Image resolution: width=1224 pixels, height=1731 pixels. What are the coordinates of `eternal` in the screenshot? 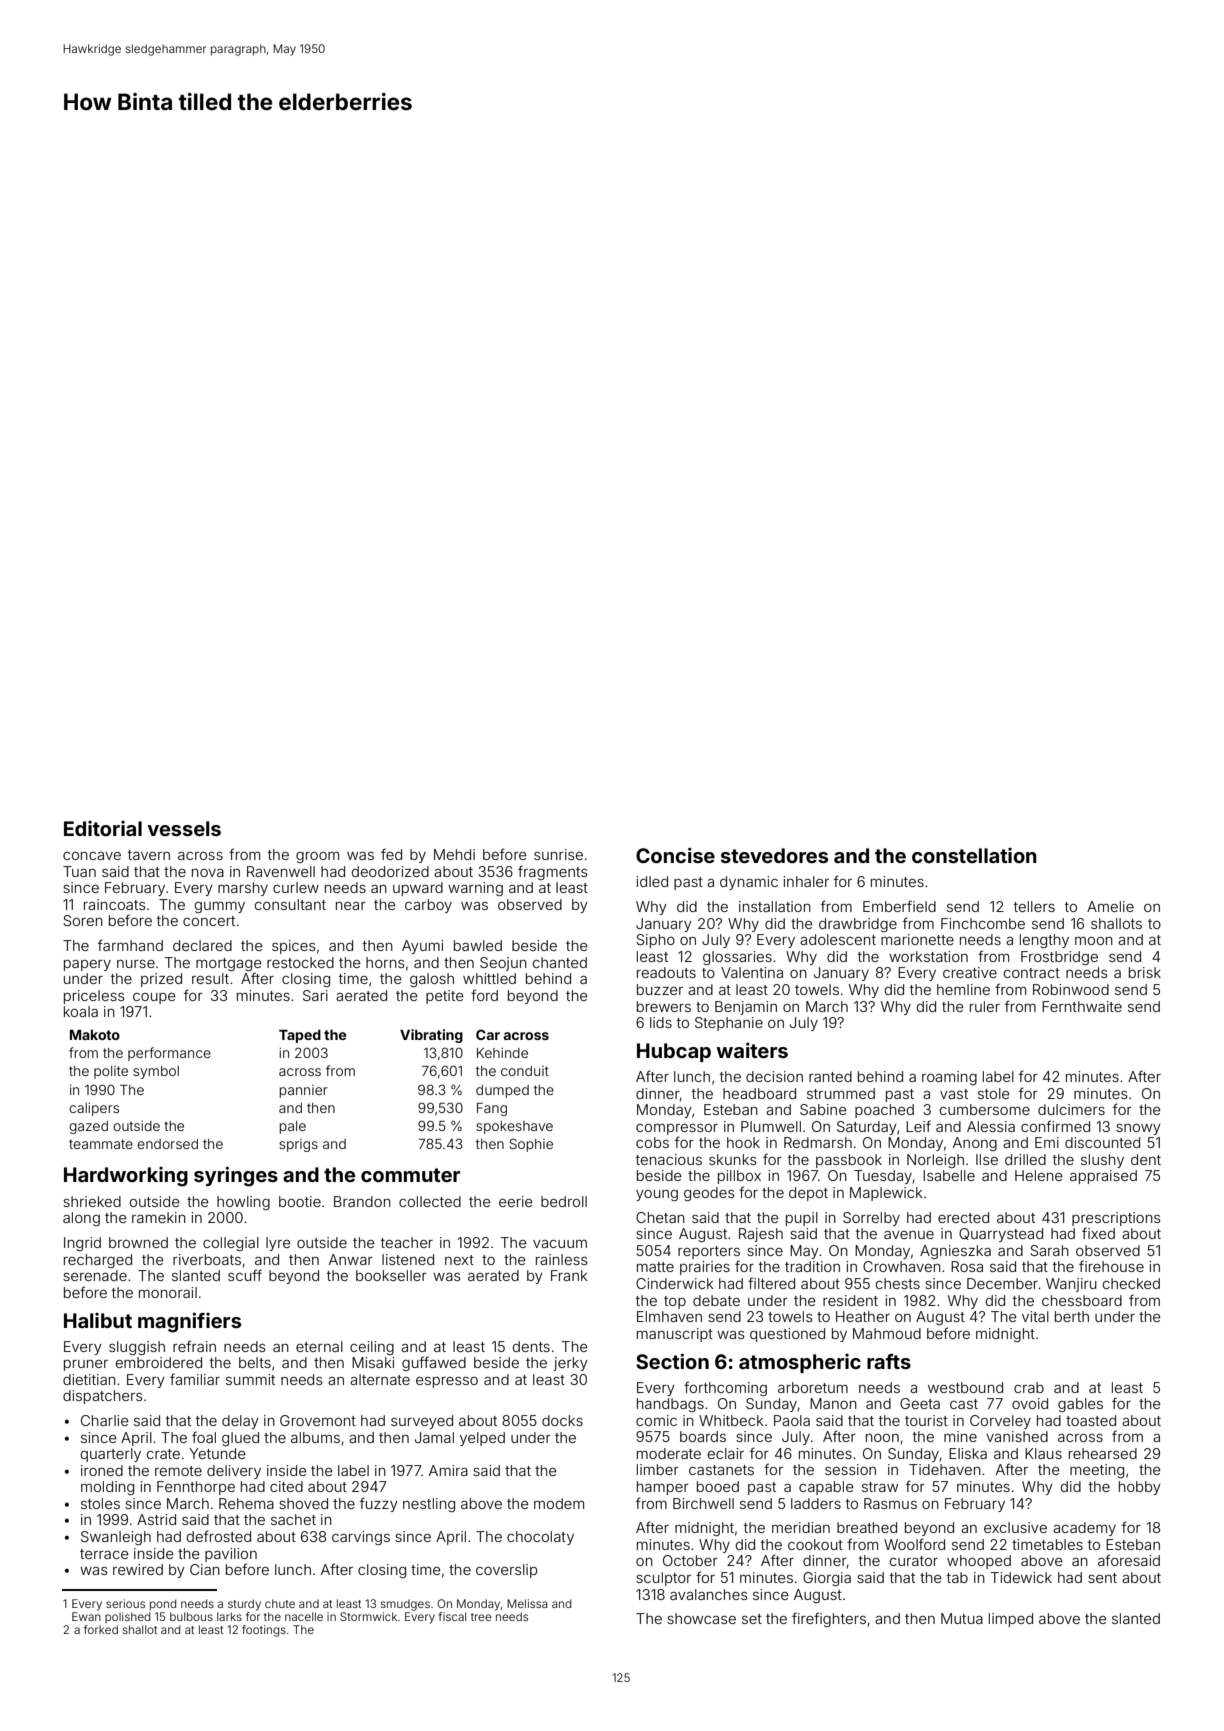 It's located at (319, 1346).
